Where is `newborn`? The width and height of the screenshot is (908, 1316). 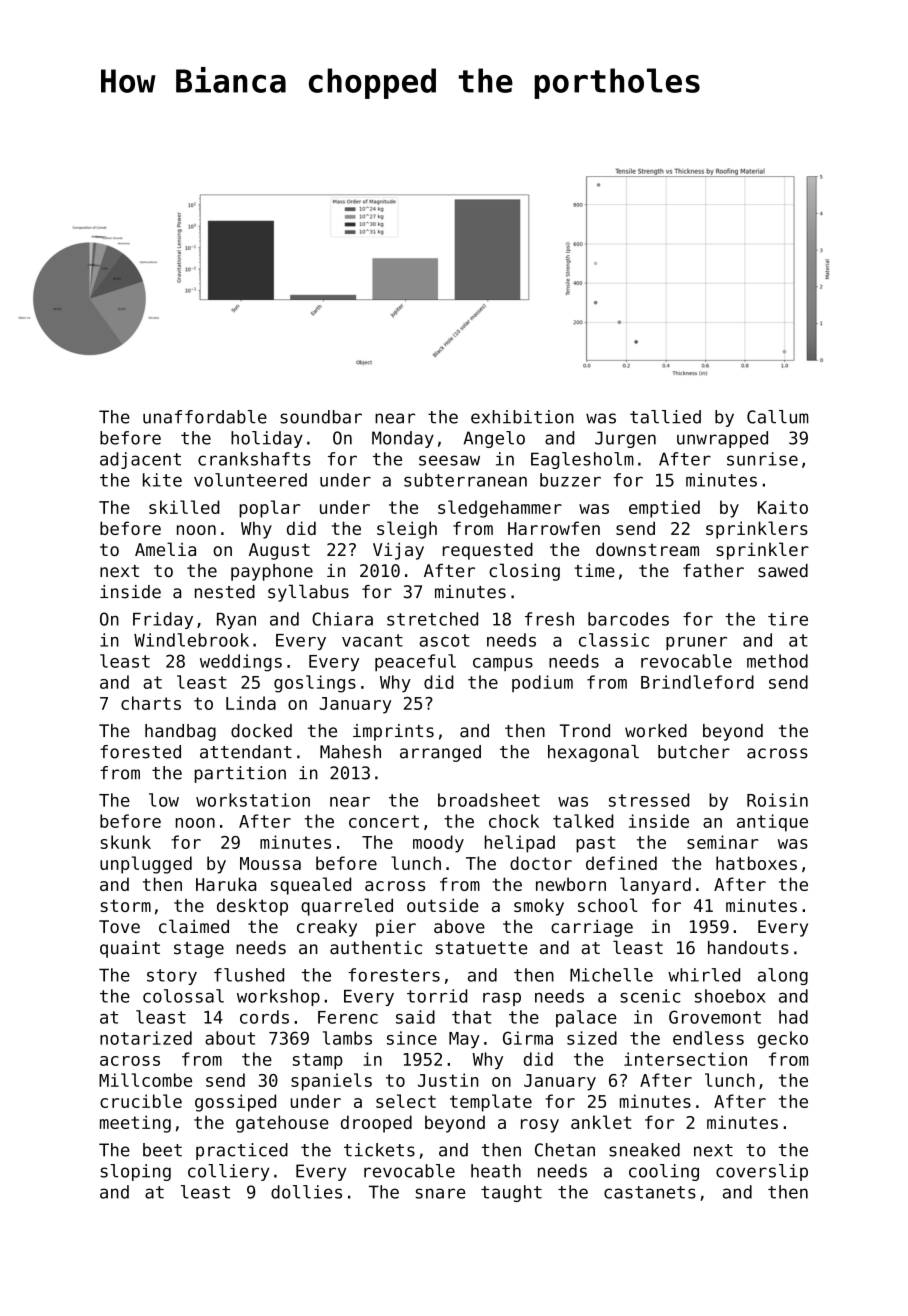 newborn is located at coordinates (571, 884).
